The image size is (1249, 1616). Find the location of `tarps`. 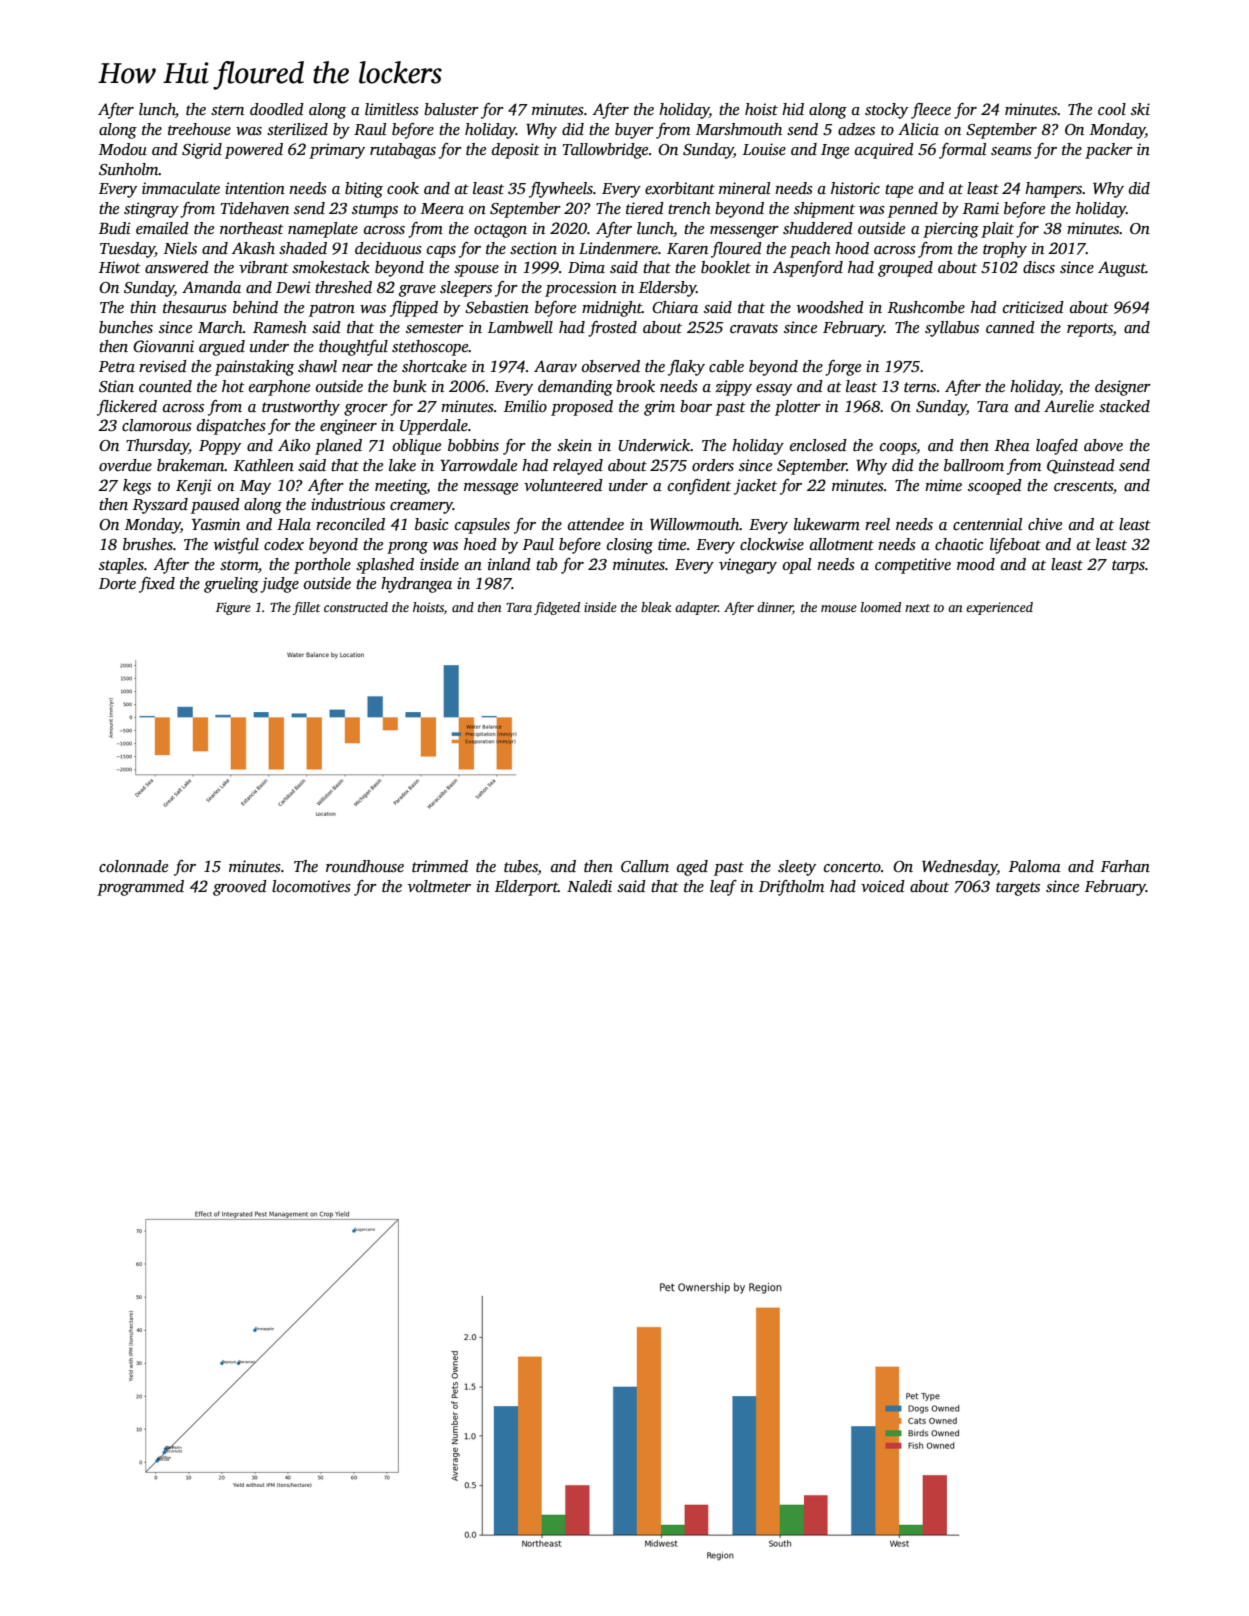

tarps is located at coordinates (1128, 567).
